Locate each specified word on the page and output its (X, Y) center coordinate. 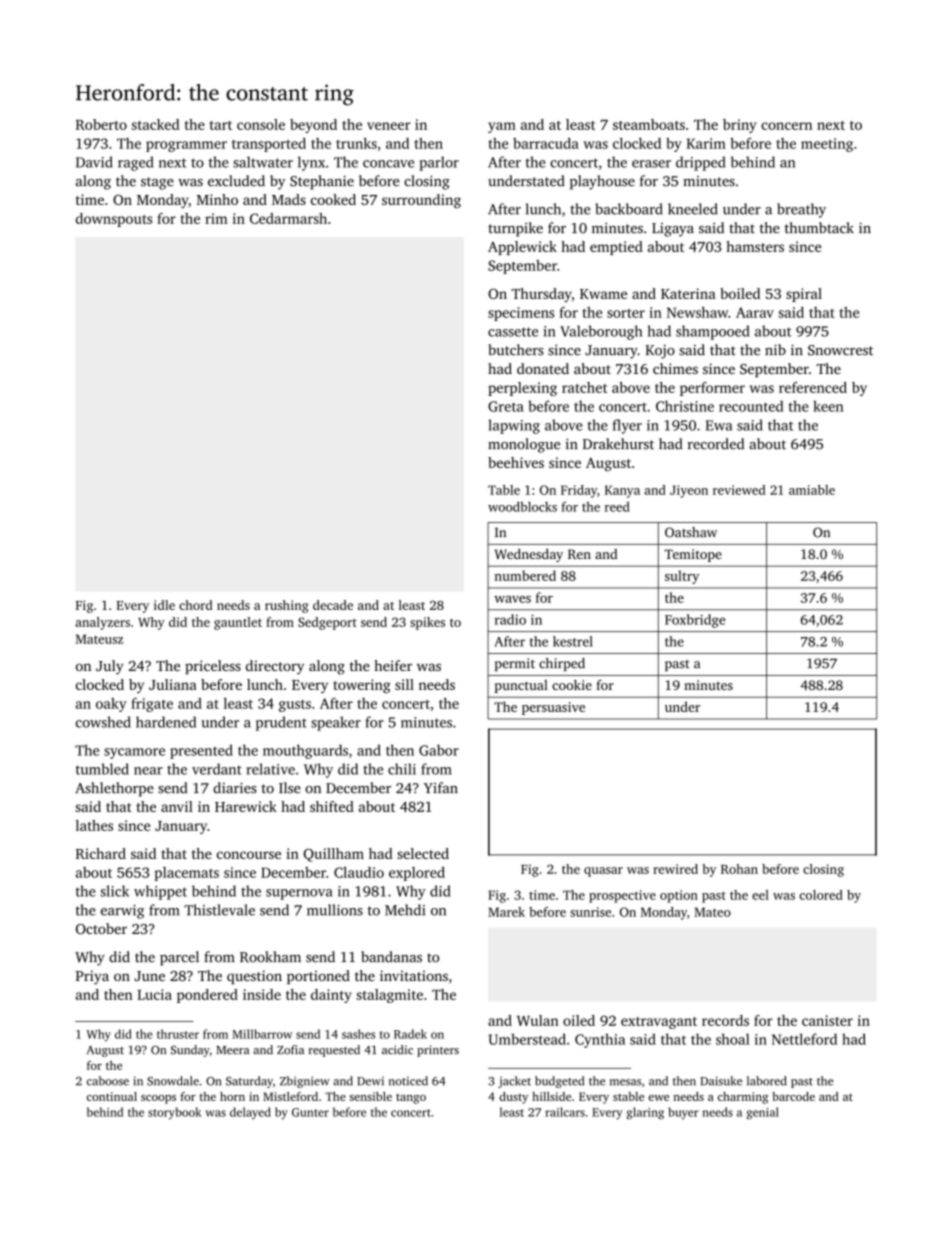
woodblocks (522, 506)
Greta (506, 406)
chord (196, 605)
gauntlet (238, 623)
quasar (603, 872)
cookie (572, 685)
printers (438, 1051)
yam (502, 127)
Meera (232, 1050)
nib (775, 349)
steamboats (649, 124)
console (261, 124)
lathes (94, 825)
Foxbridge (695, 621)
